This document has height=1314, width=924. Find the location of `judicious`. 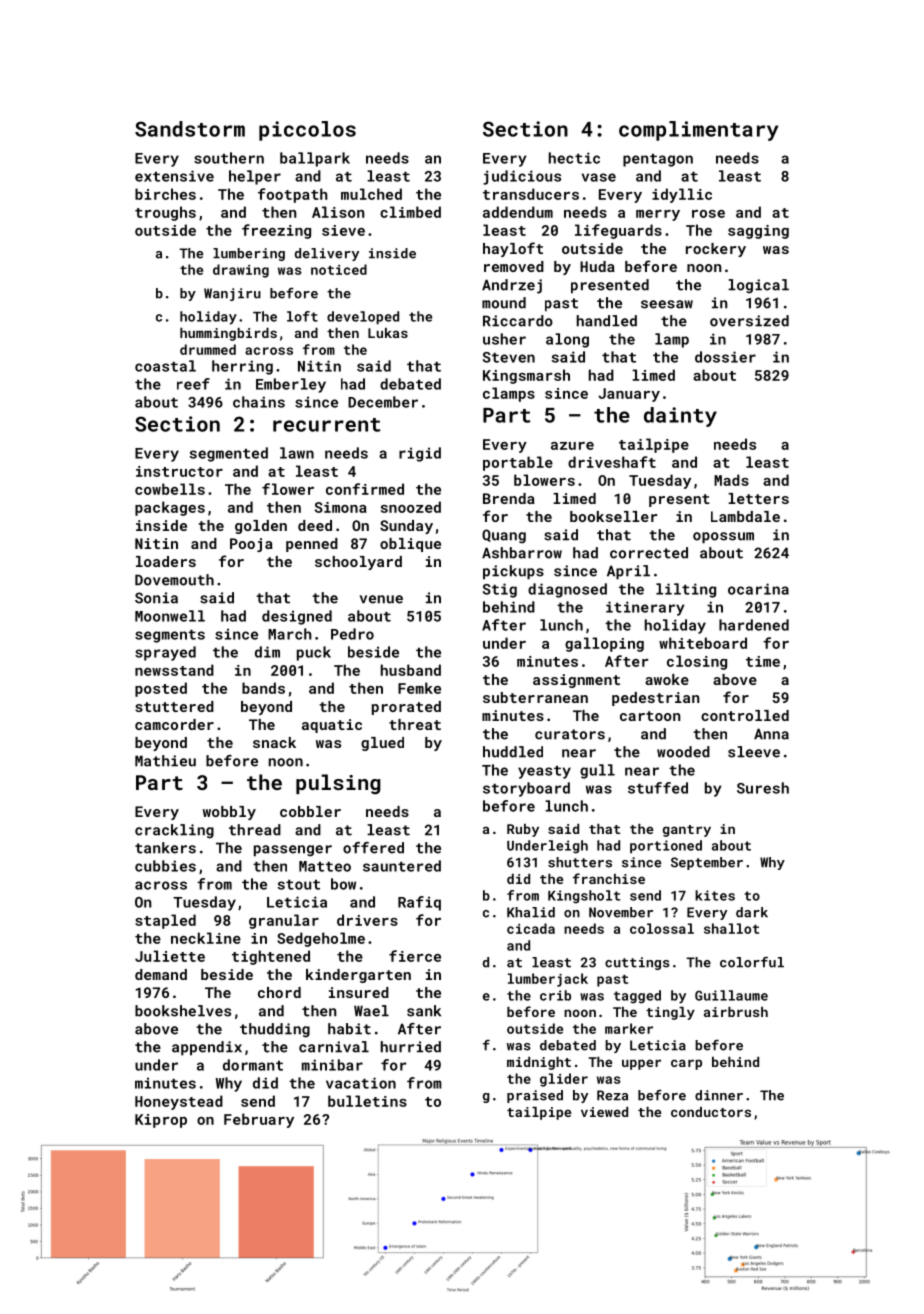

judicious is located at coordinates (522, 177).
